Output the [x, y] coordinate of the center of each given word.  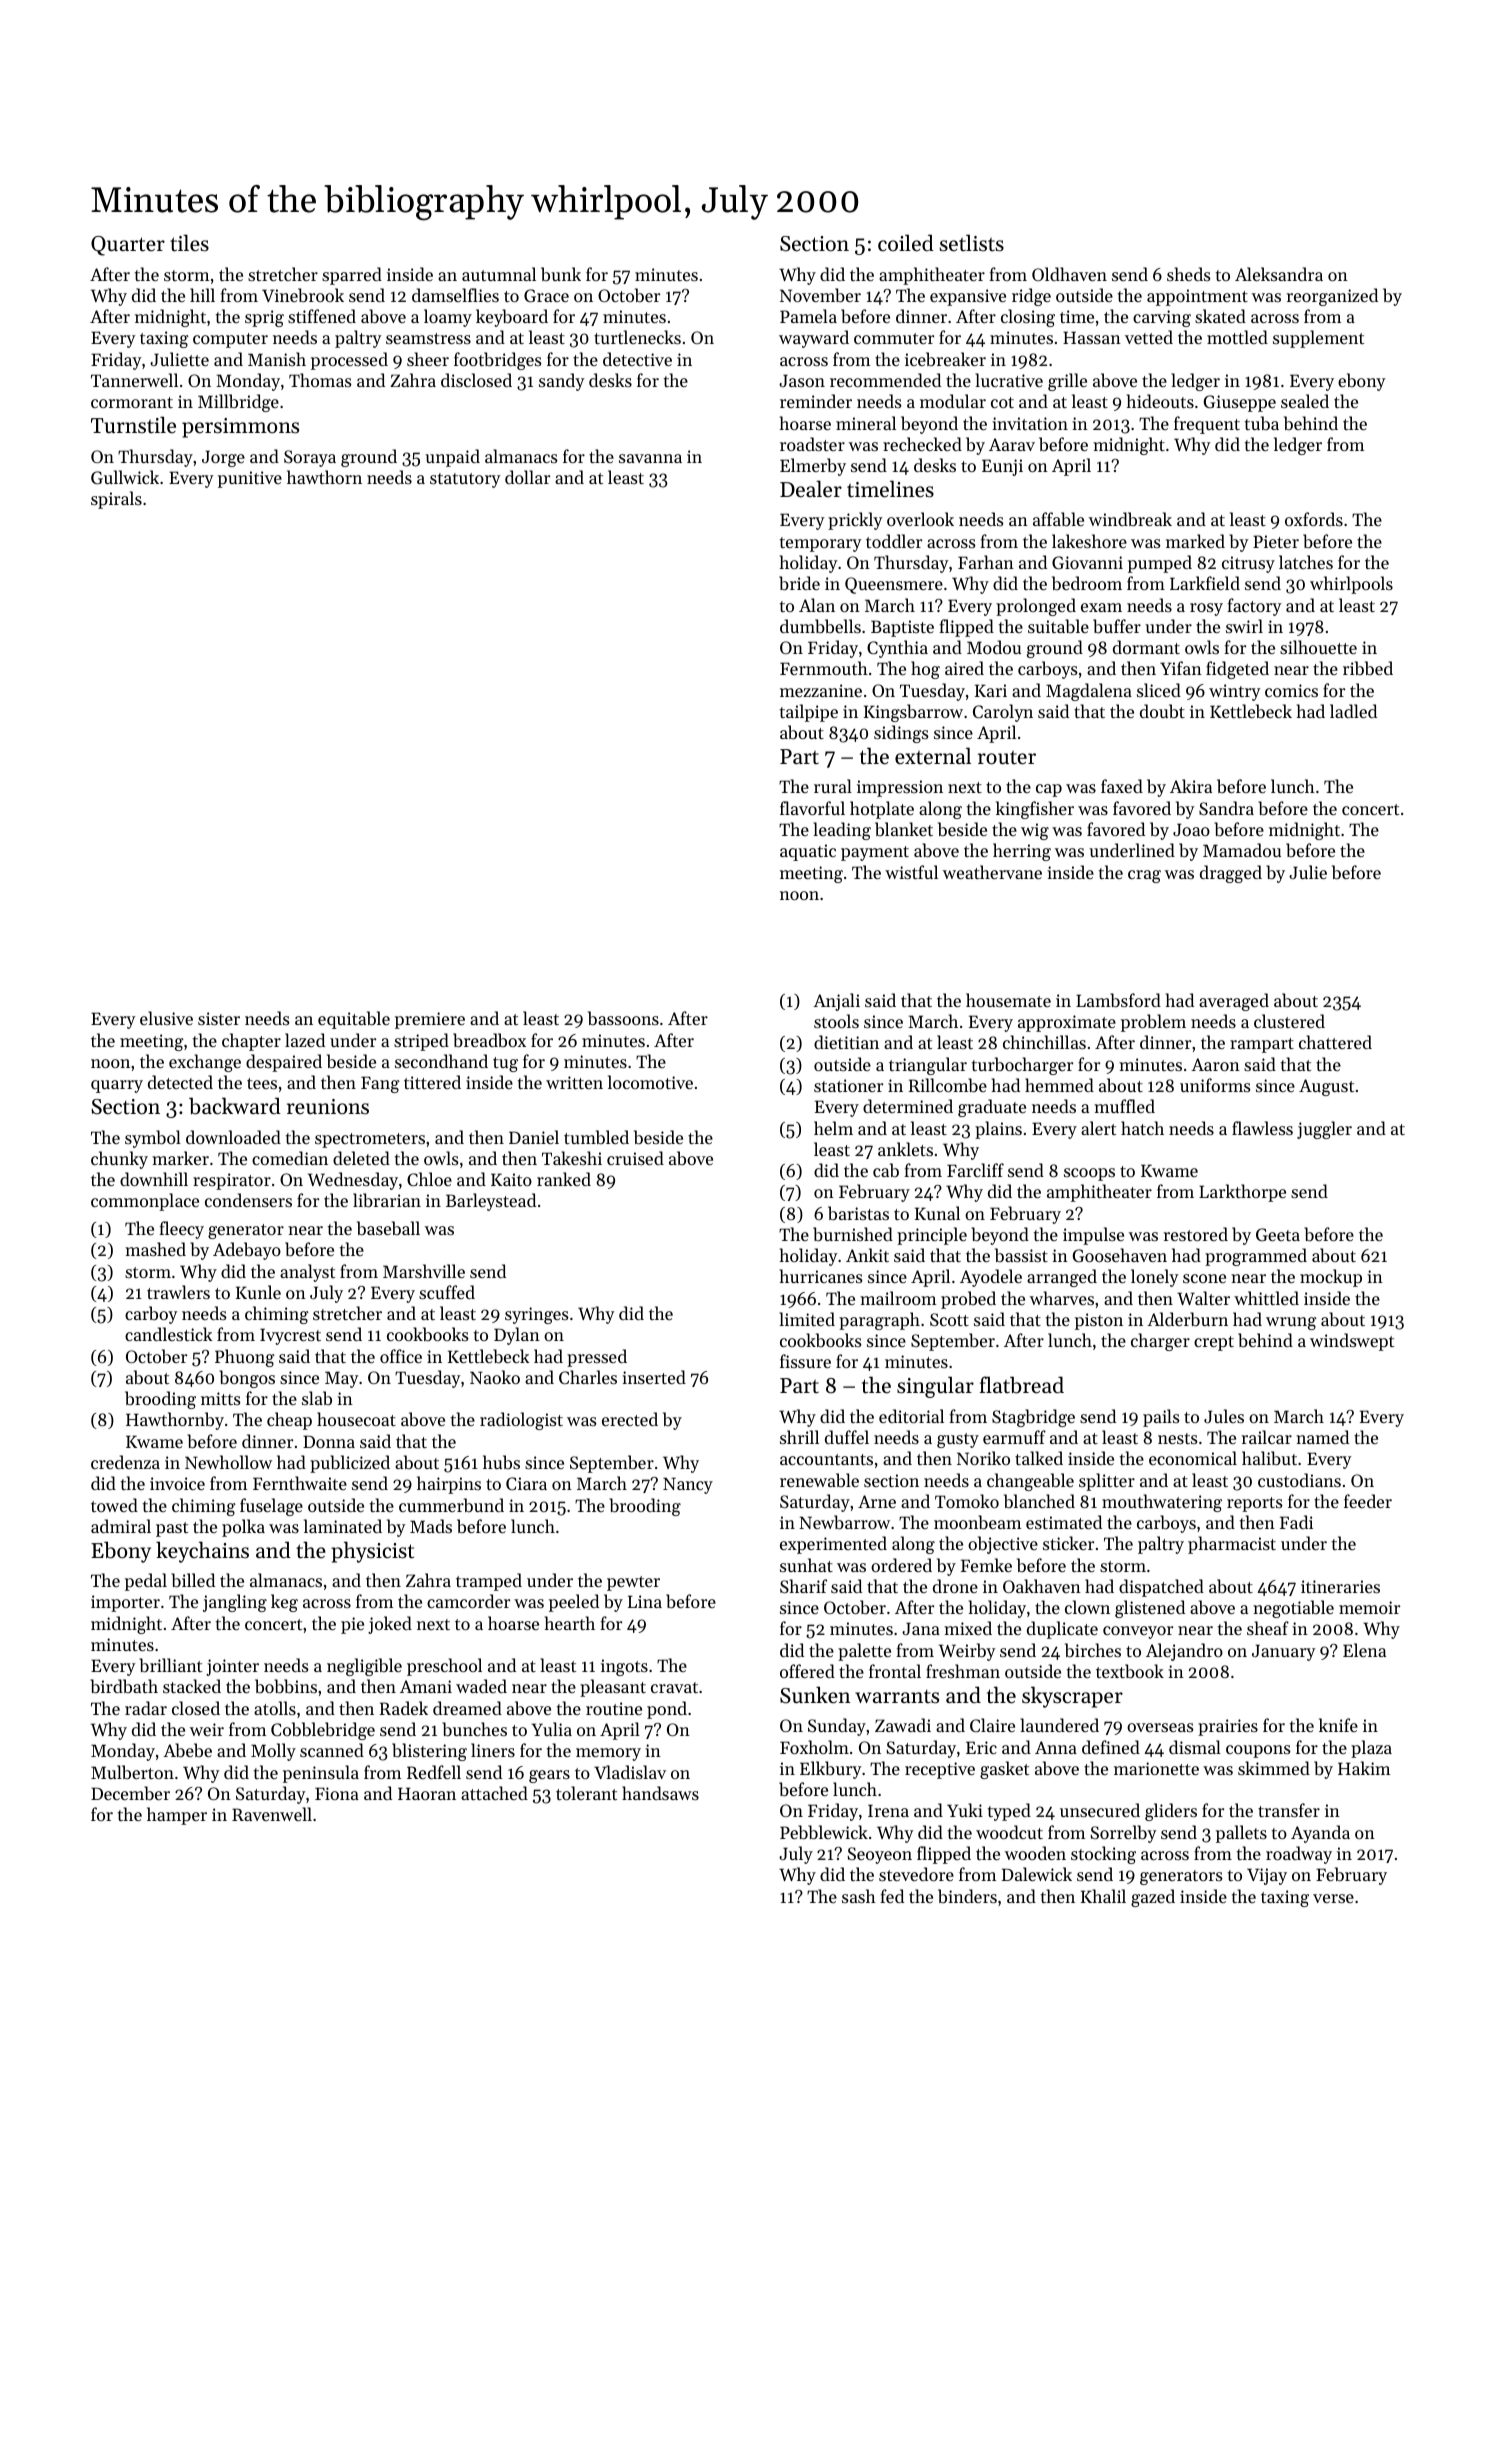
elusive [166, 1018]
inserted [654, 1377]
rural [833, 786]
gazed [1153, 1898]
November [820, 295]
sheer [428, 359]
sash [859, 1896]
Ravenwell [272, 1814]
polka [243, 1528]
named [1322, 1437]
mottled [1237, 337]
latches [1306, 562]
